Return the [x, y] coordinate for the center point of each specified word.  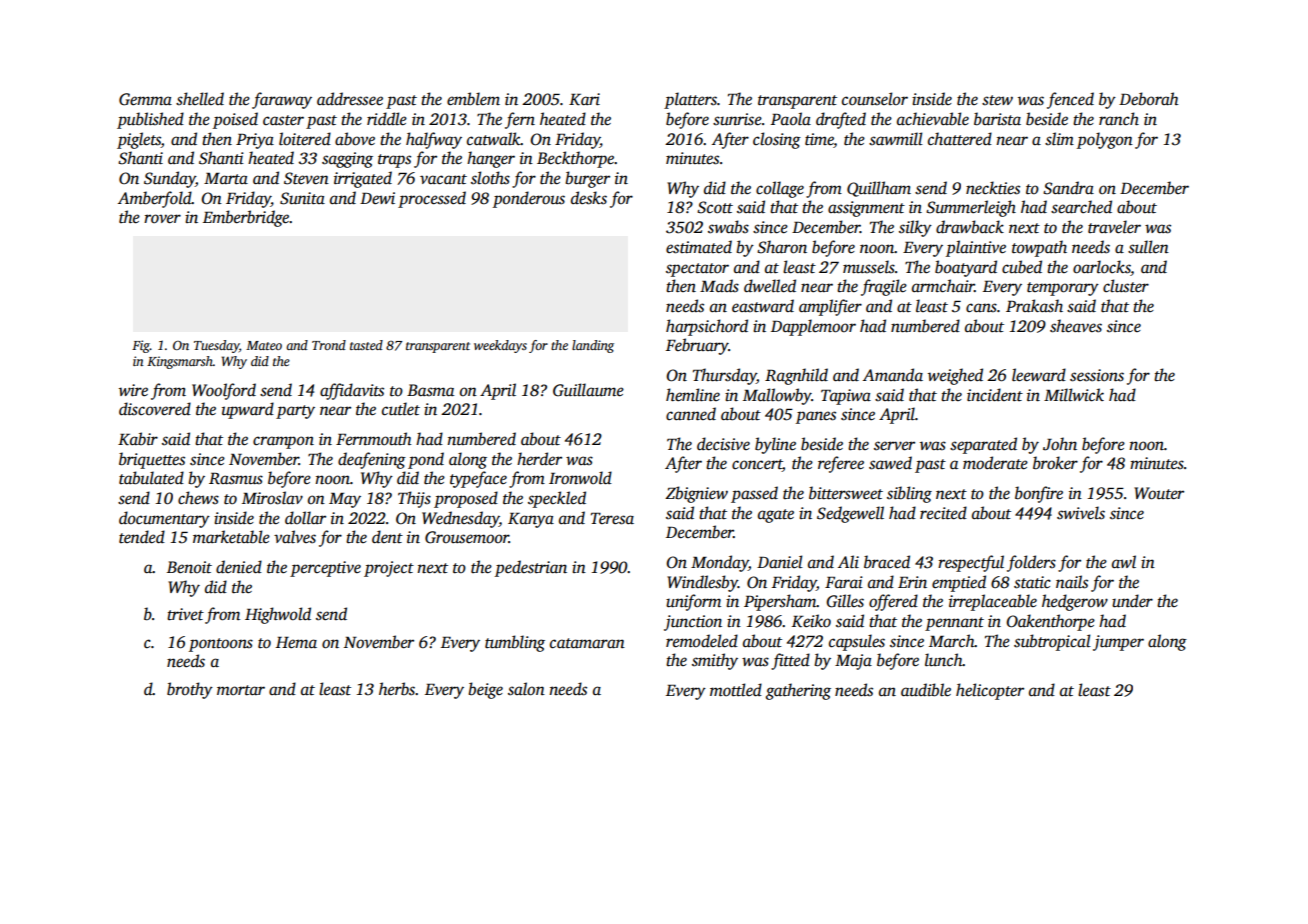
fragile [884, 287]
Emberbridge [246, 218]
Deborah [1149, 99]
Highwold [278, 615]
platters [690, 100]
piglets [139, 140]
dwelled [770, 286]
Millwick [1074, 395]
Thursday [725, 376]
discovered [155, 409]
